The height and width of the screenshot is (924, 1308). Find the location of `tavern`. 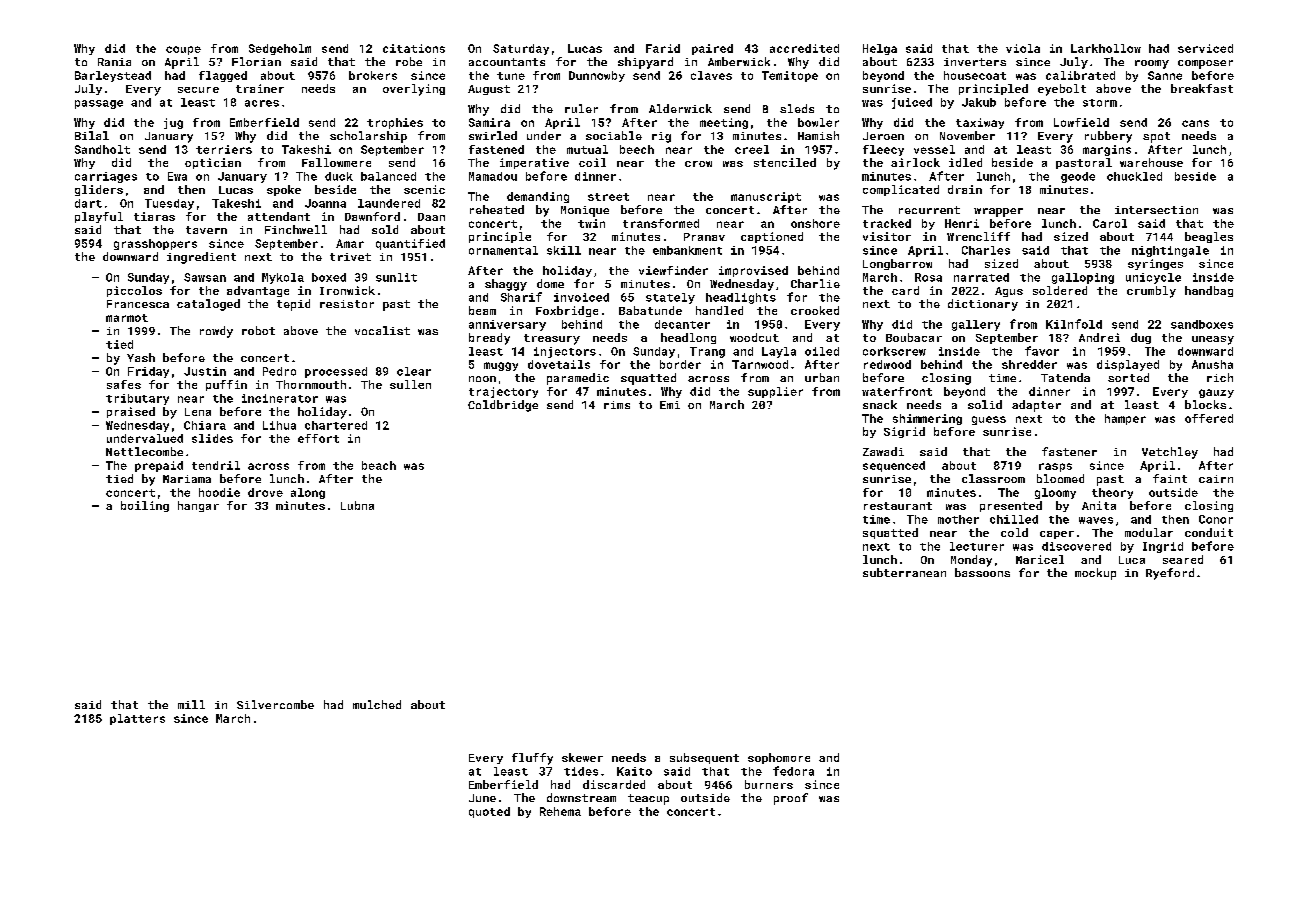

tavern is located at coordinates (206, 230).
